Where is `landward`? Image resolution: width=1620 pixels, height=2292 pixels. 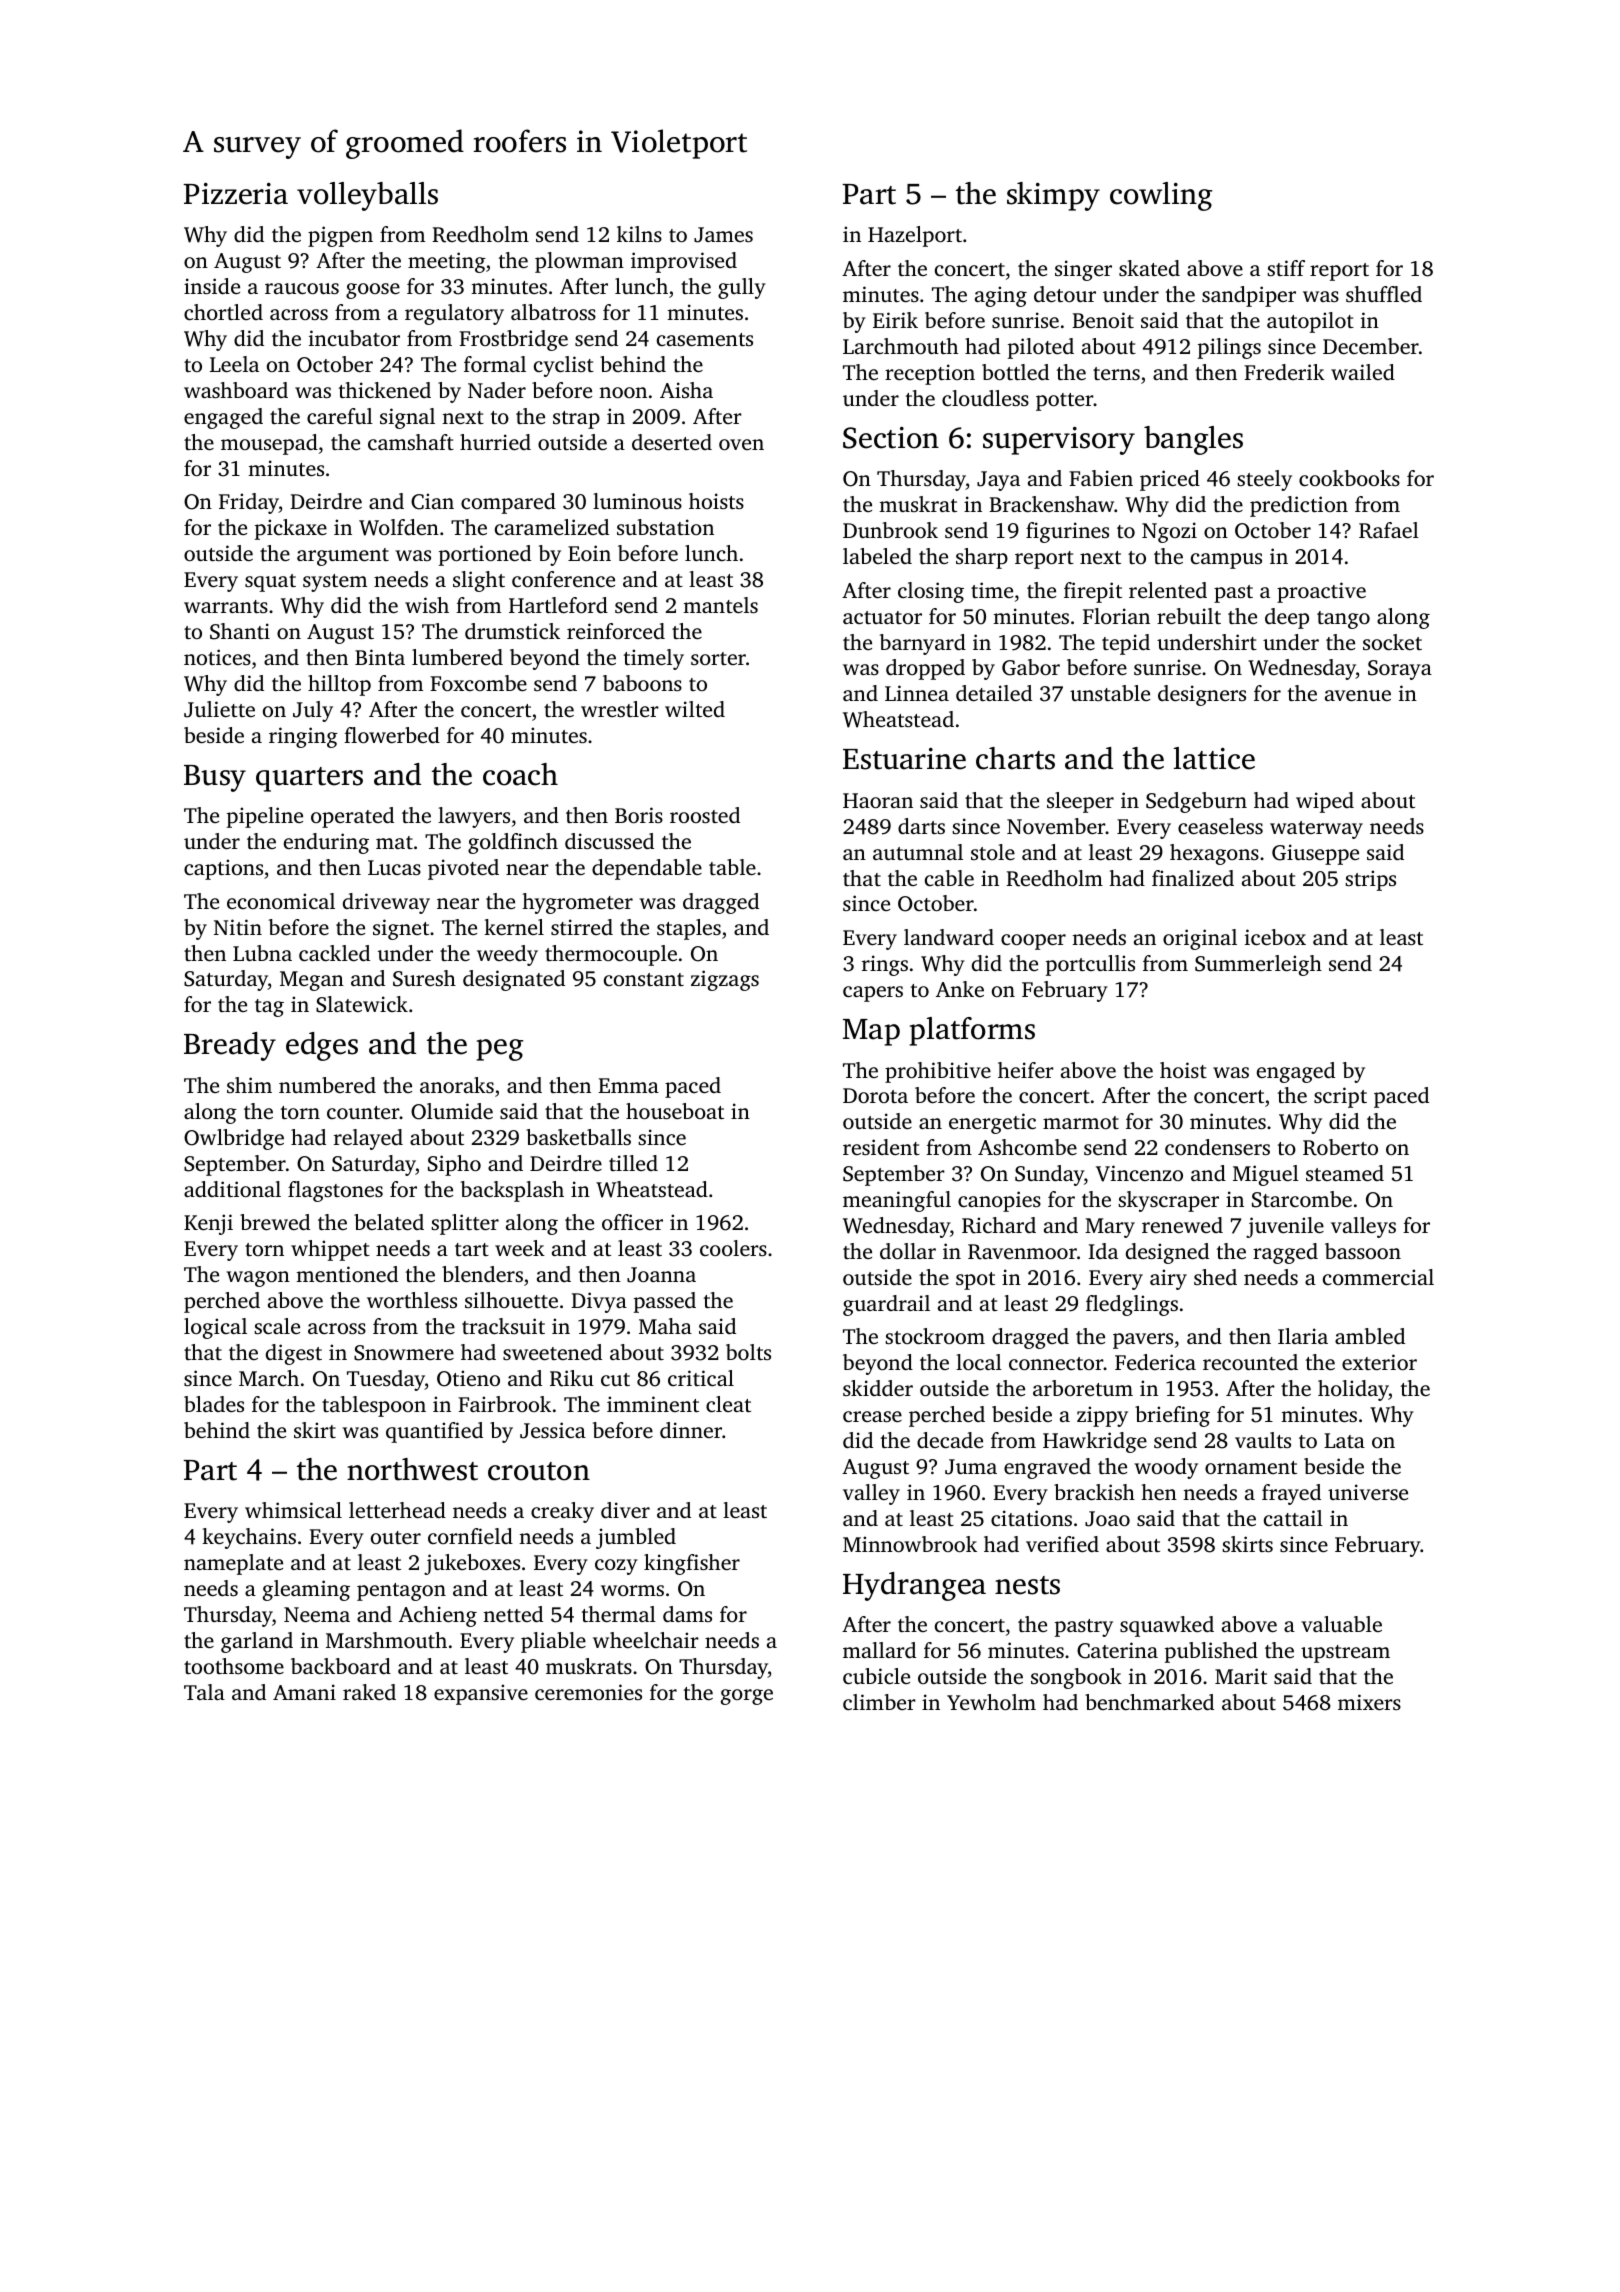 landward is located at coordinates (949, 937).
